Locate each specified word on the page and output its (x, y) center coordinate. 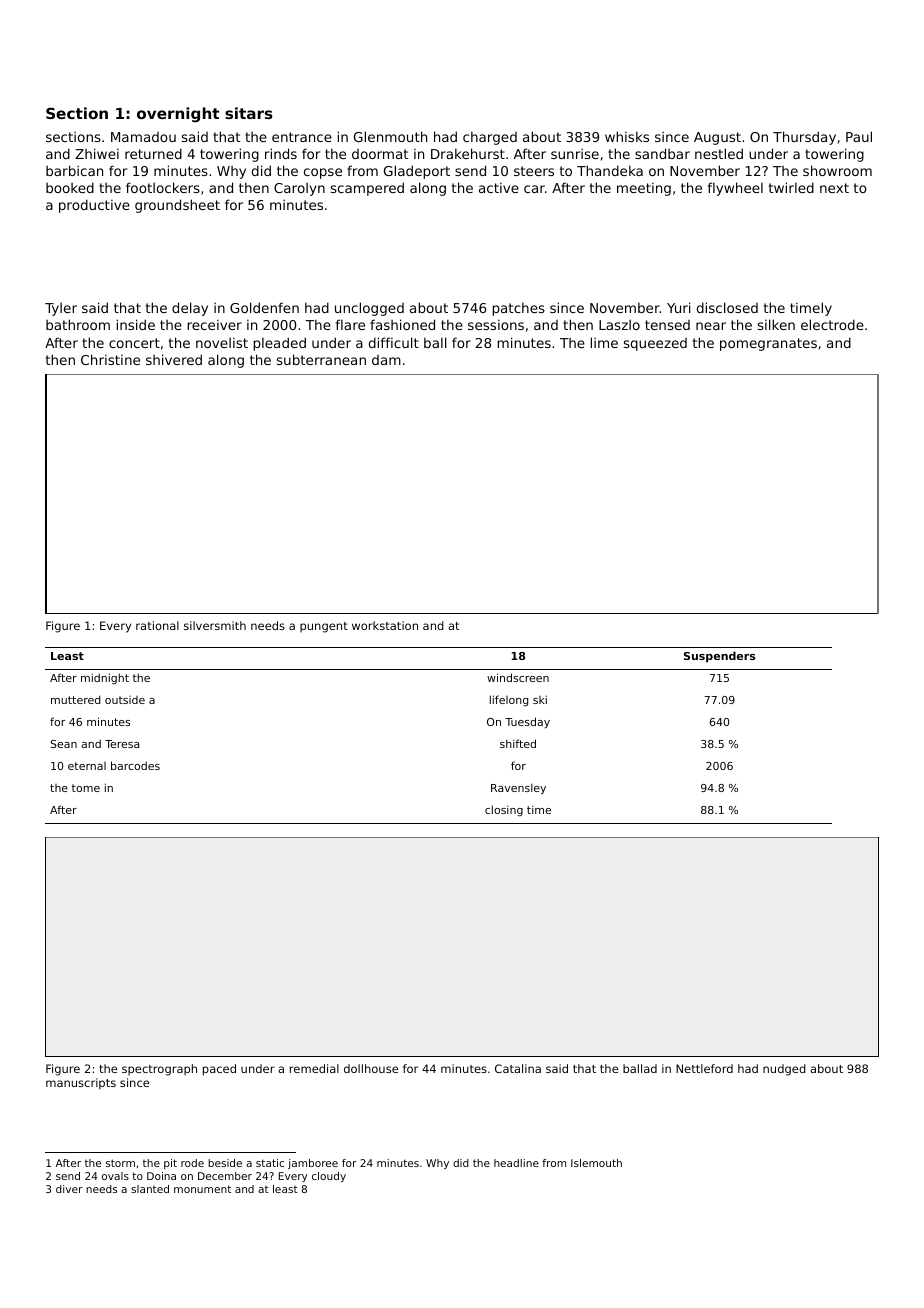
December (225, 1176)
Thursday (804, 138)
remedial (314, 1068)
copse (323, 173)
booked (70, 187)
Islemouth (596, 1163)
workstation (385, 625)
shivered (174, 359)
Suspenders (719, 657)
